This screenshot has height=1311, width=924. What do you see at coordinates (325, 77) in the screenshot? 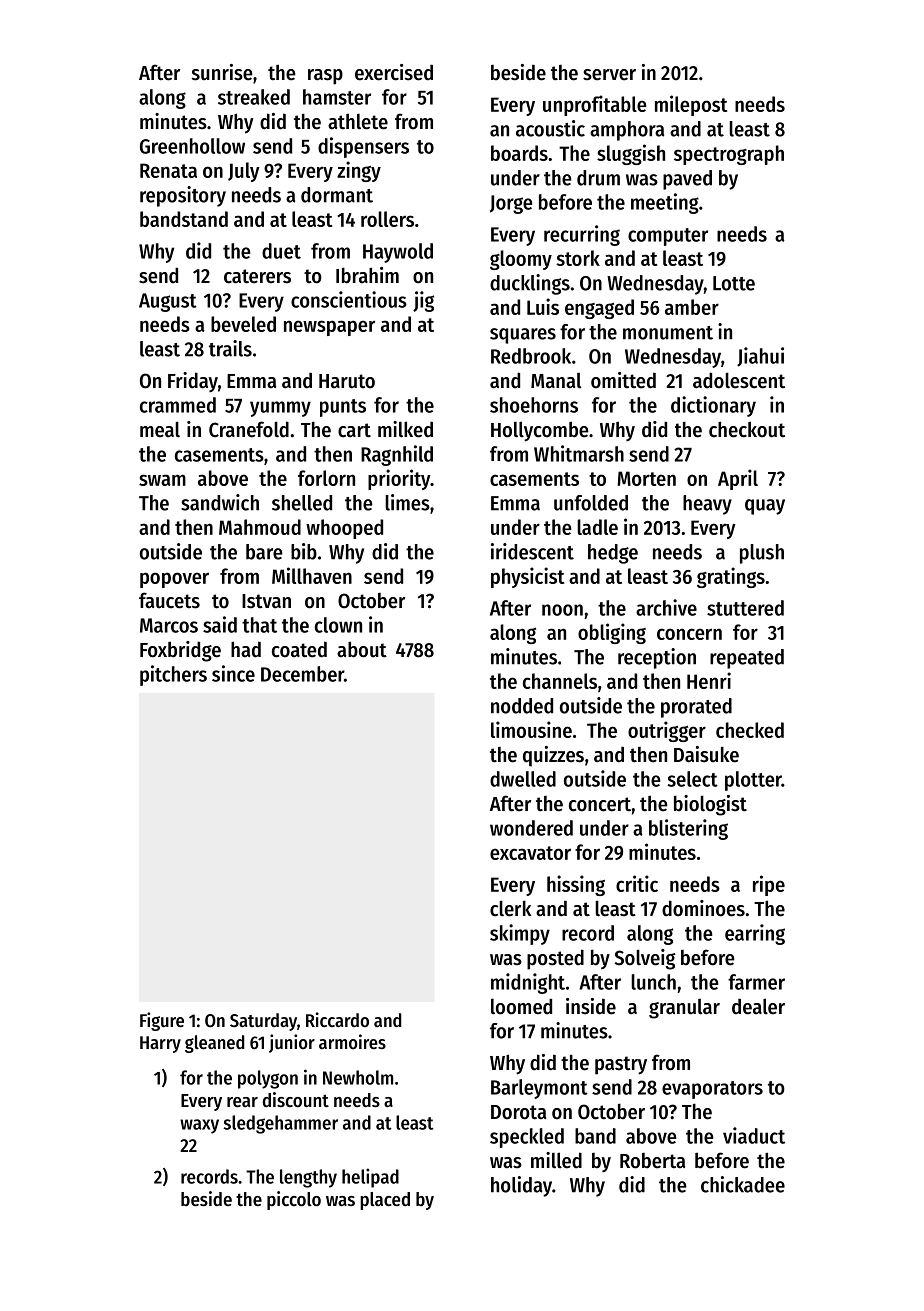
I see `rasp` at bounding box center [325, 77].
